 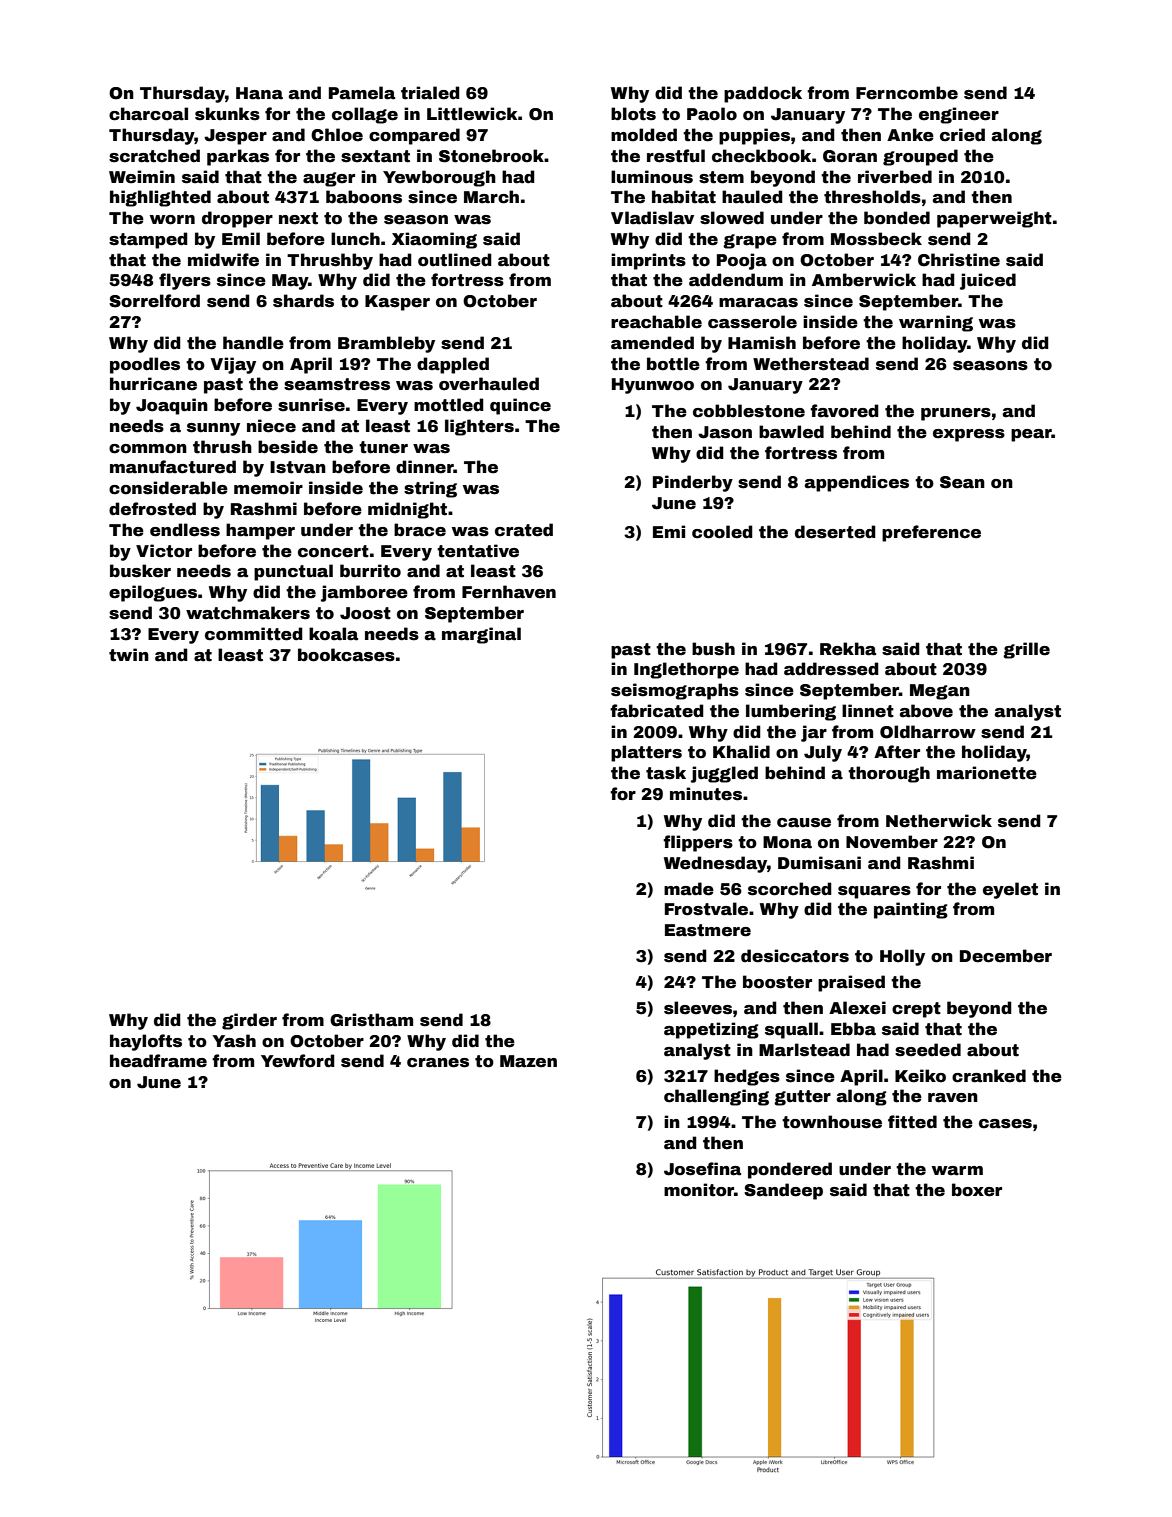 What do you see at coordinates (762, 343) in the image?
I see `Hamish` at bounding box center [762, 343].
